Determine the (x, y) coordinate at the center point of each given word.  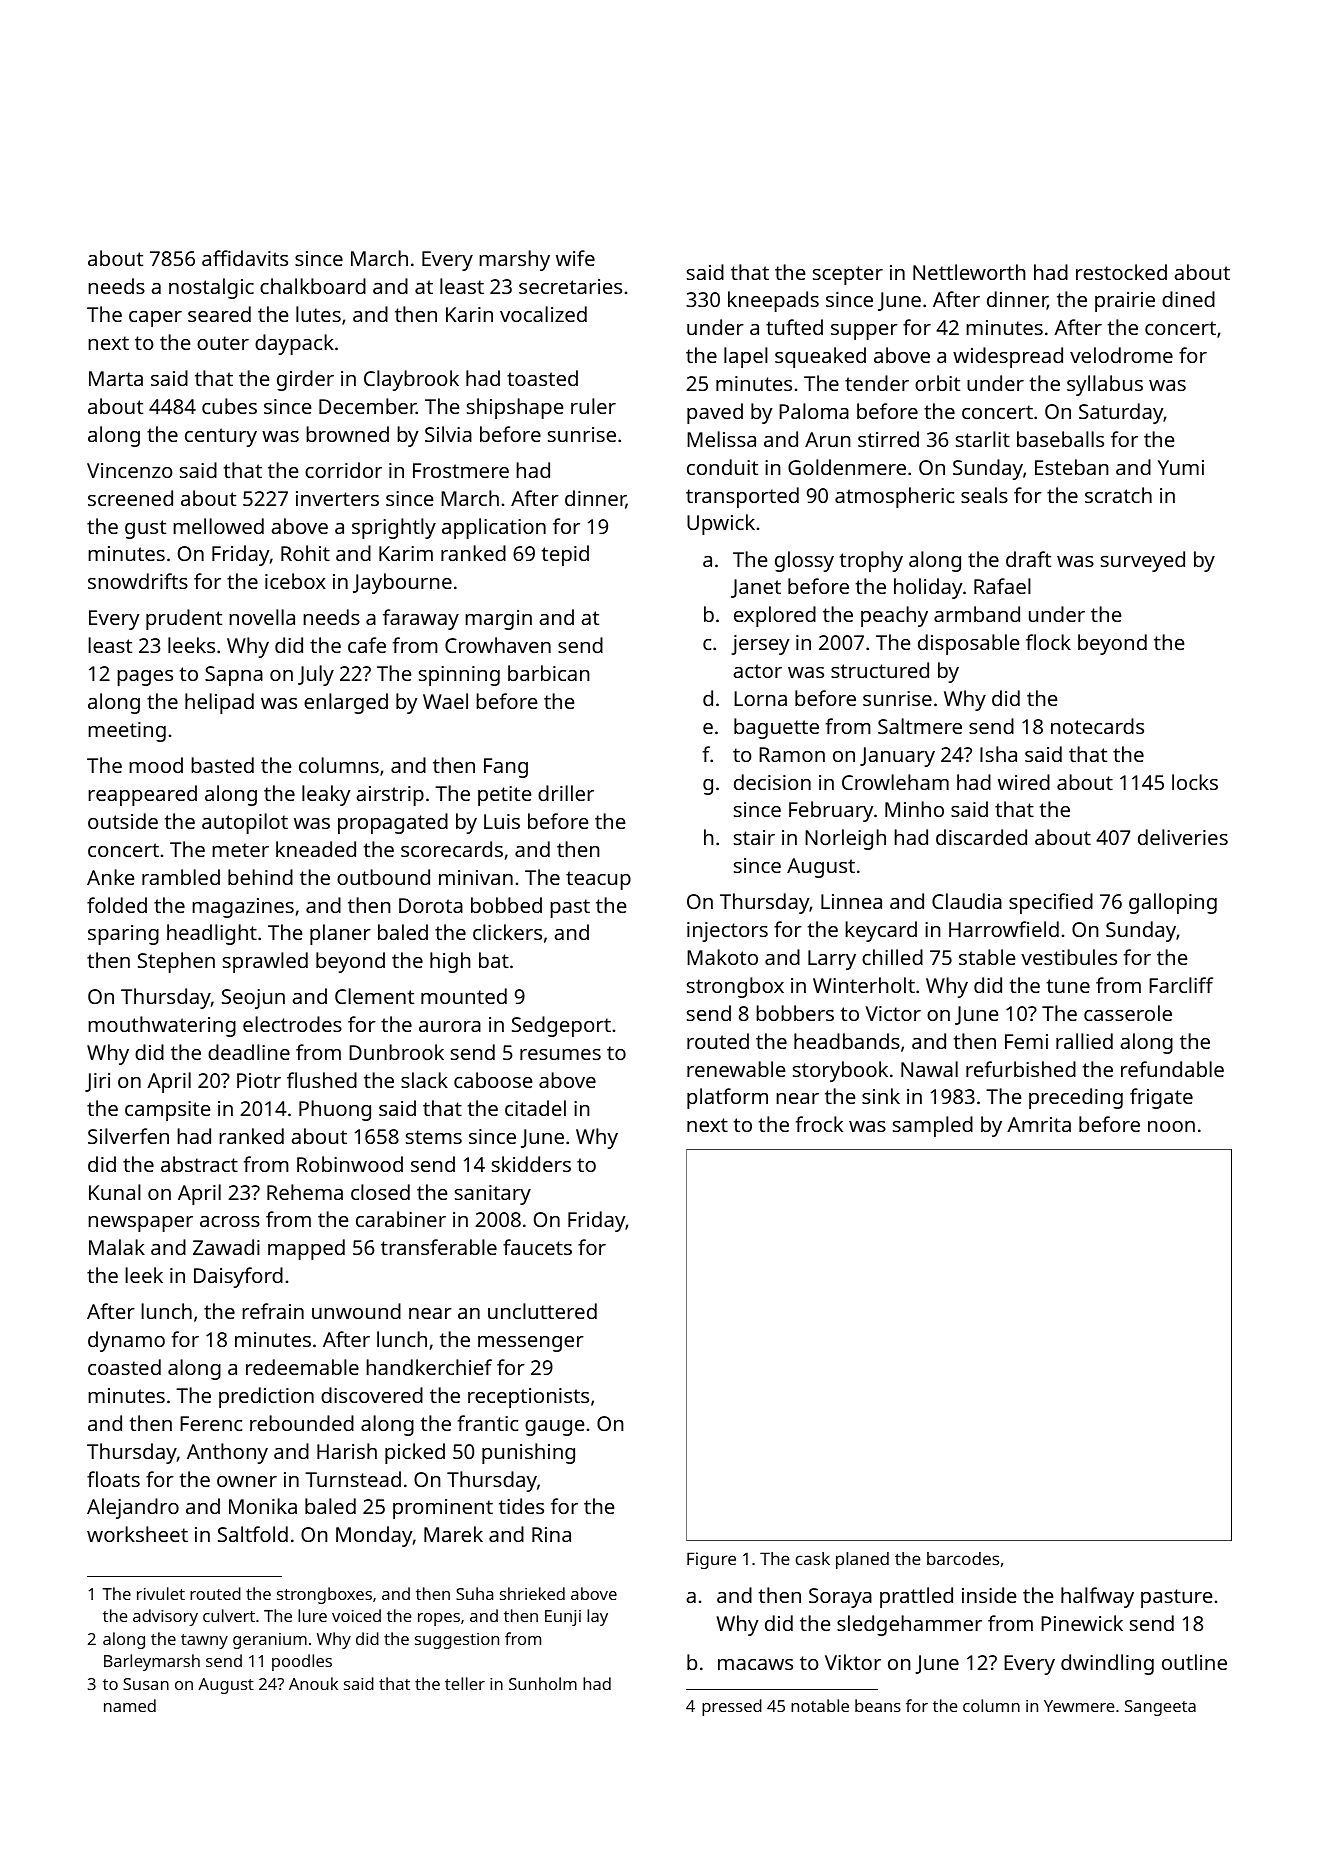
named (130, 1705)
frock (819, 1124)
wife (575, 258)
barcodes (963, 1558)
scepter (848, 275)
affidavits (245, 258)
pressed (732, 1707)
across (230, 1221)
